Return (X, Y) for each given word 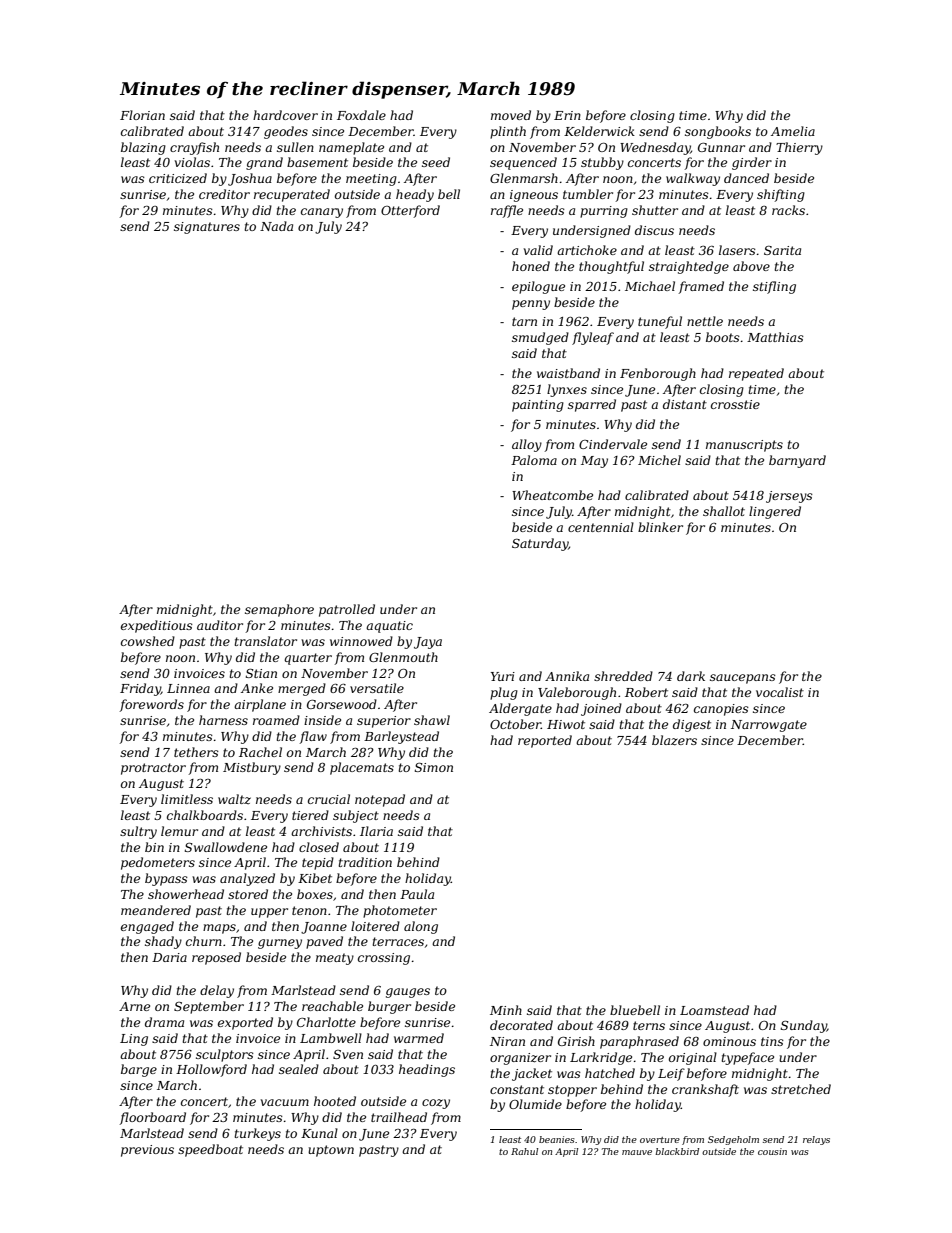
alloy (527, 445)
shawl (432, 720)
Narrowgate (769, 726)
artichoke (587, 250)
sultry (138, 832)
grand (264, 163)
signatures (207, 228)
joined (601, 709)
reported (545, 741)
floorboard (152, 1118)
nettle (705, 321)
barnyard (797, 461)
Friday (140, 689)
